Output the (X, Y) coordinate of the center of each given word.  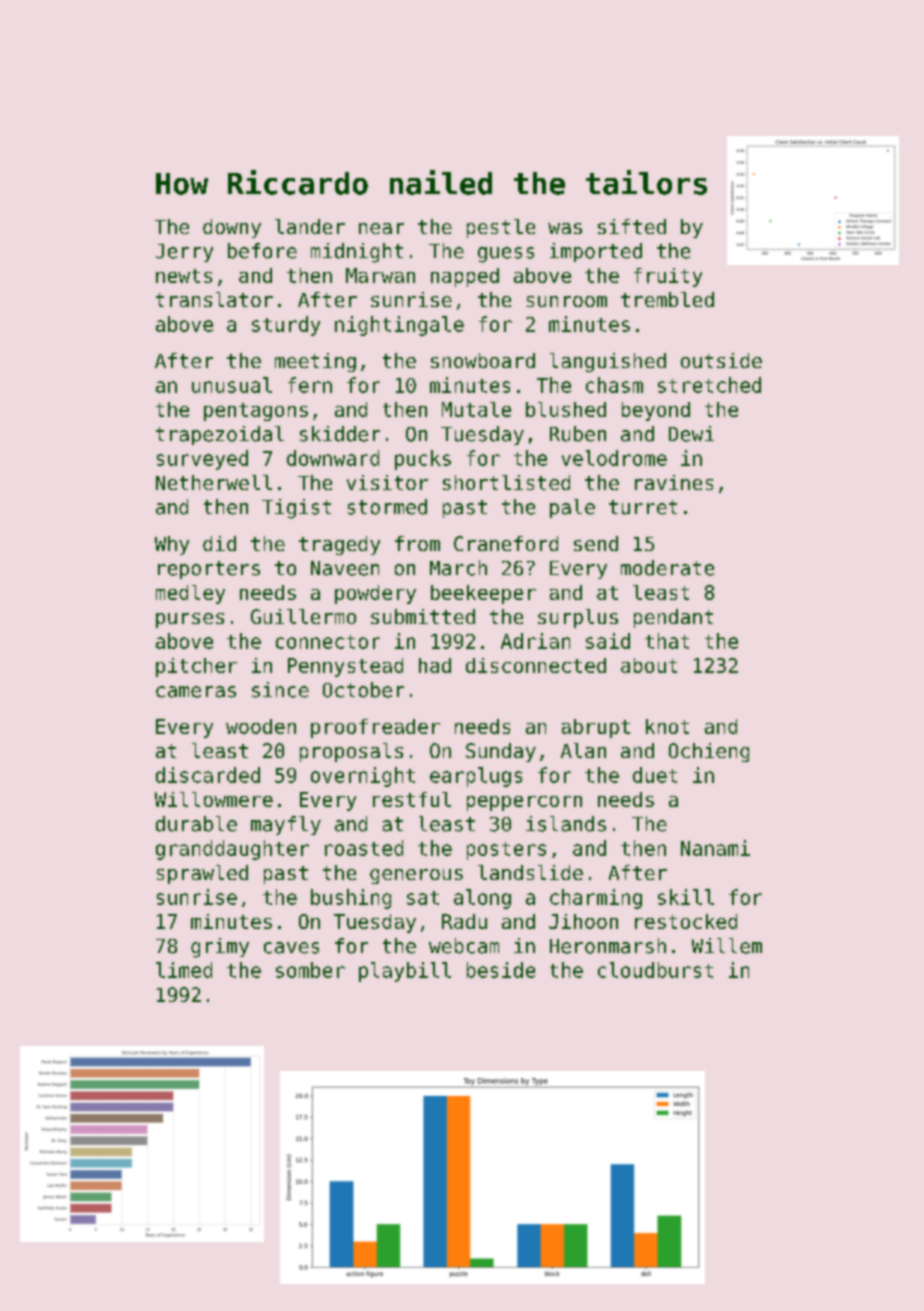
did (219, 543)
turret (643, 507)
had (435, 665)
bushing (351, 899)
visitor (387, 482)
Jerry (184, 253)
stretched (709, 385)
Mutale (476, 409)
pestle (501, 228)
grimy (220, 948)
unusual (232, 385)
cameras (196, 692)
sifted (632, 226)
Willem (727, 946)
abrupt (596, 728)
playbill (405, 972)
